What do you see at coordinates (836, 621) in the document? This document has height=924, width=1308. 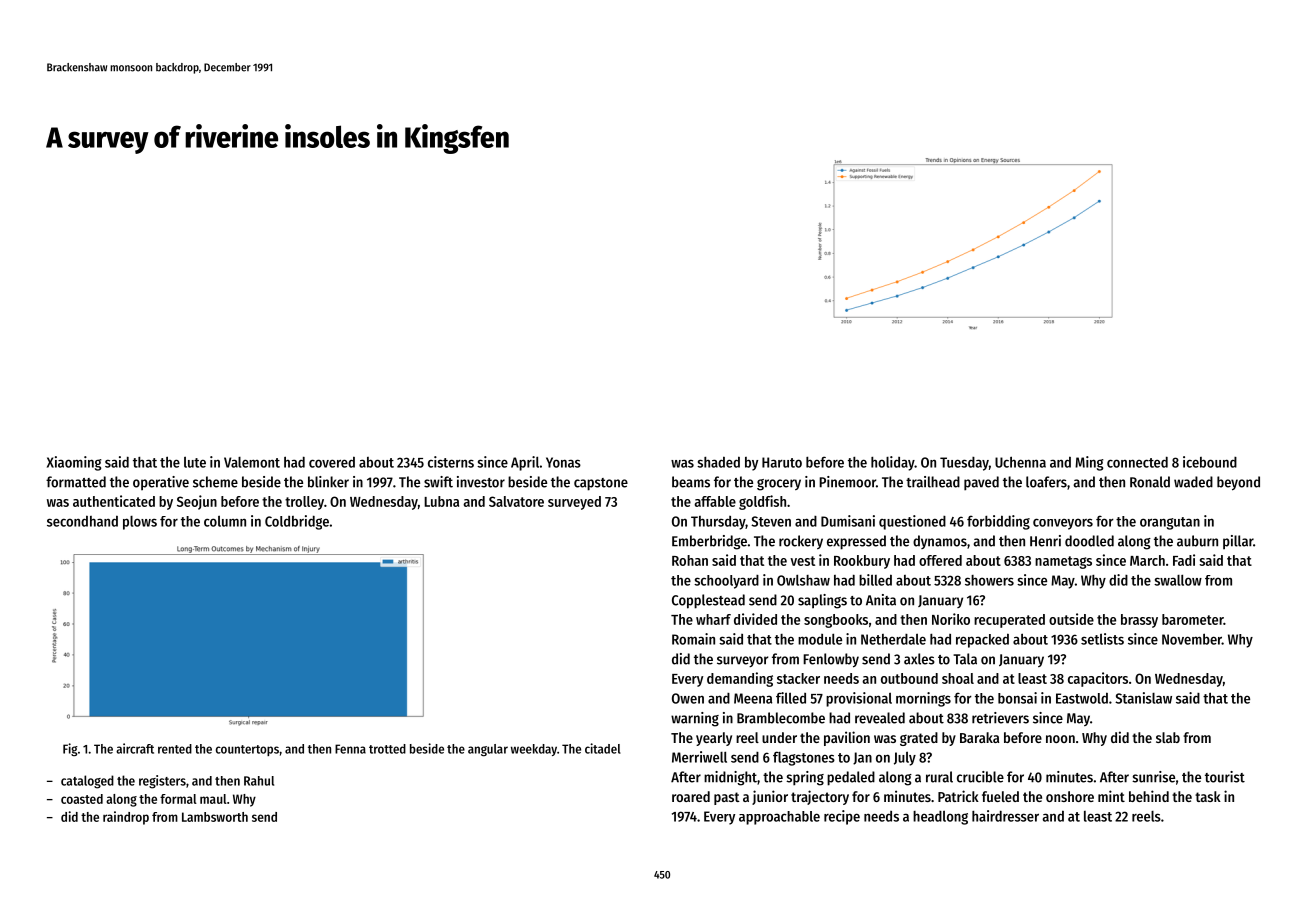 I see `songbooks` at bounding box center [836, 621].
